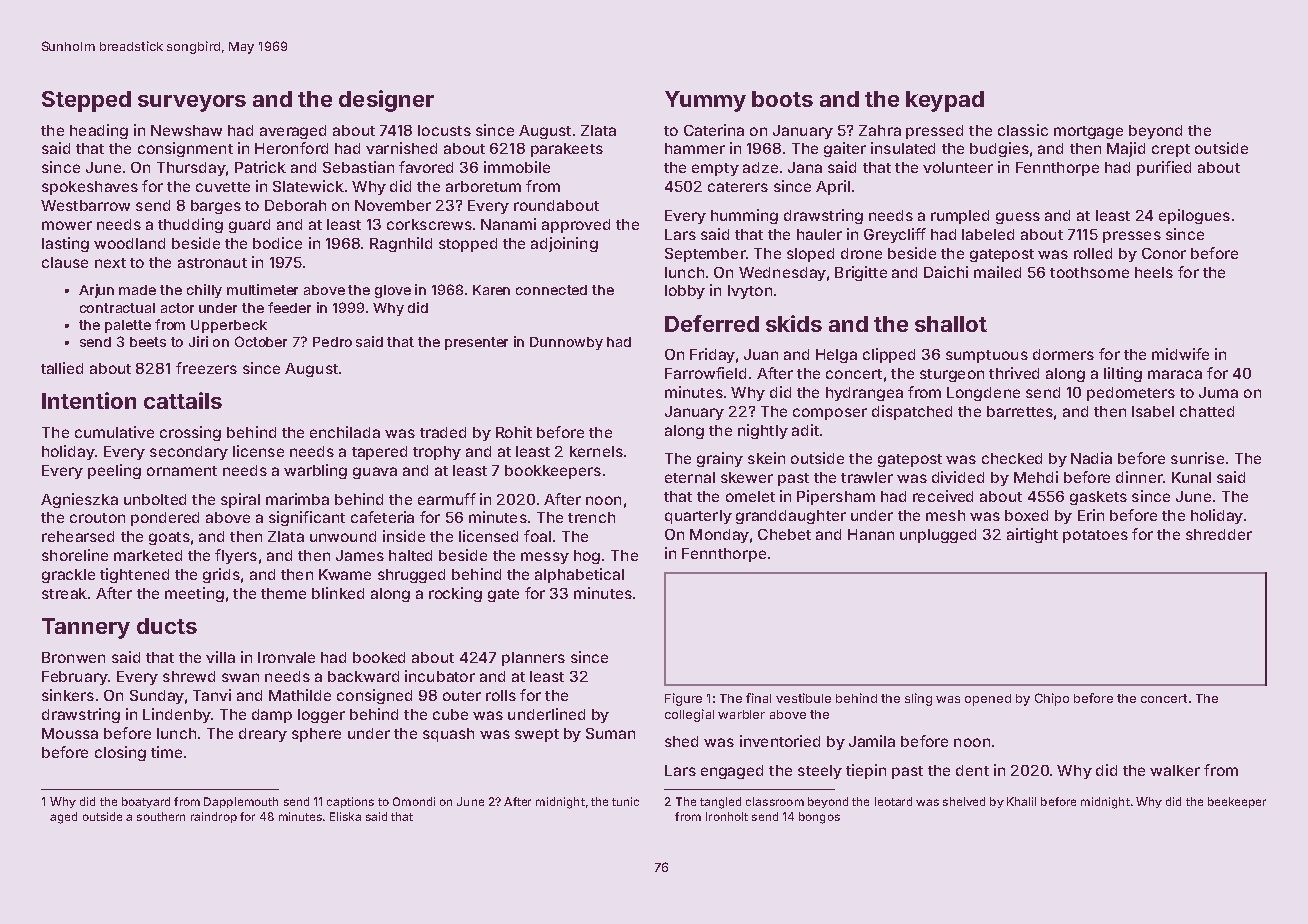 Image resolution: width=1308 pixels, height=924 pixels. What do you see at coordinates (782, 99) in the page?
I see `boots` at bounding box center [782, 99].
